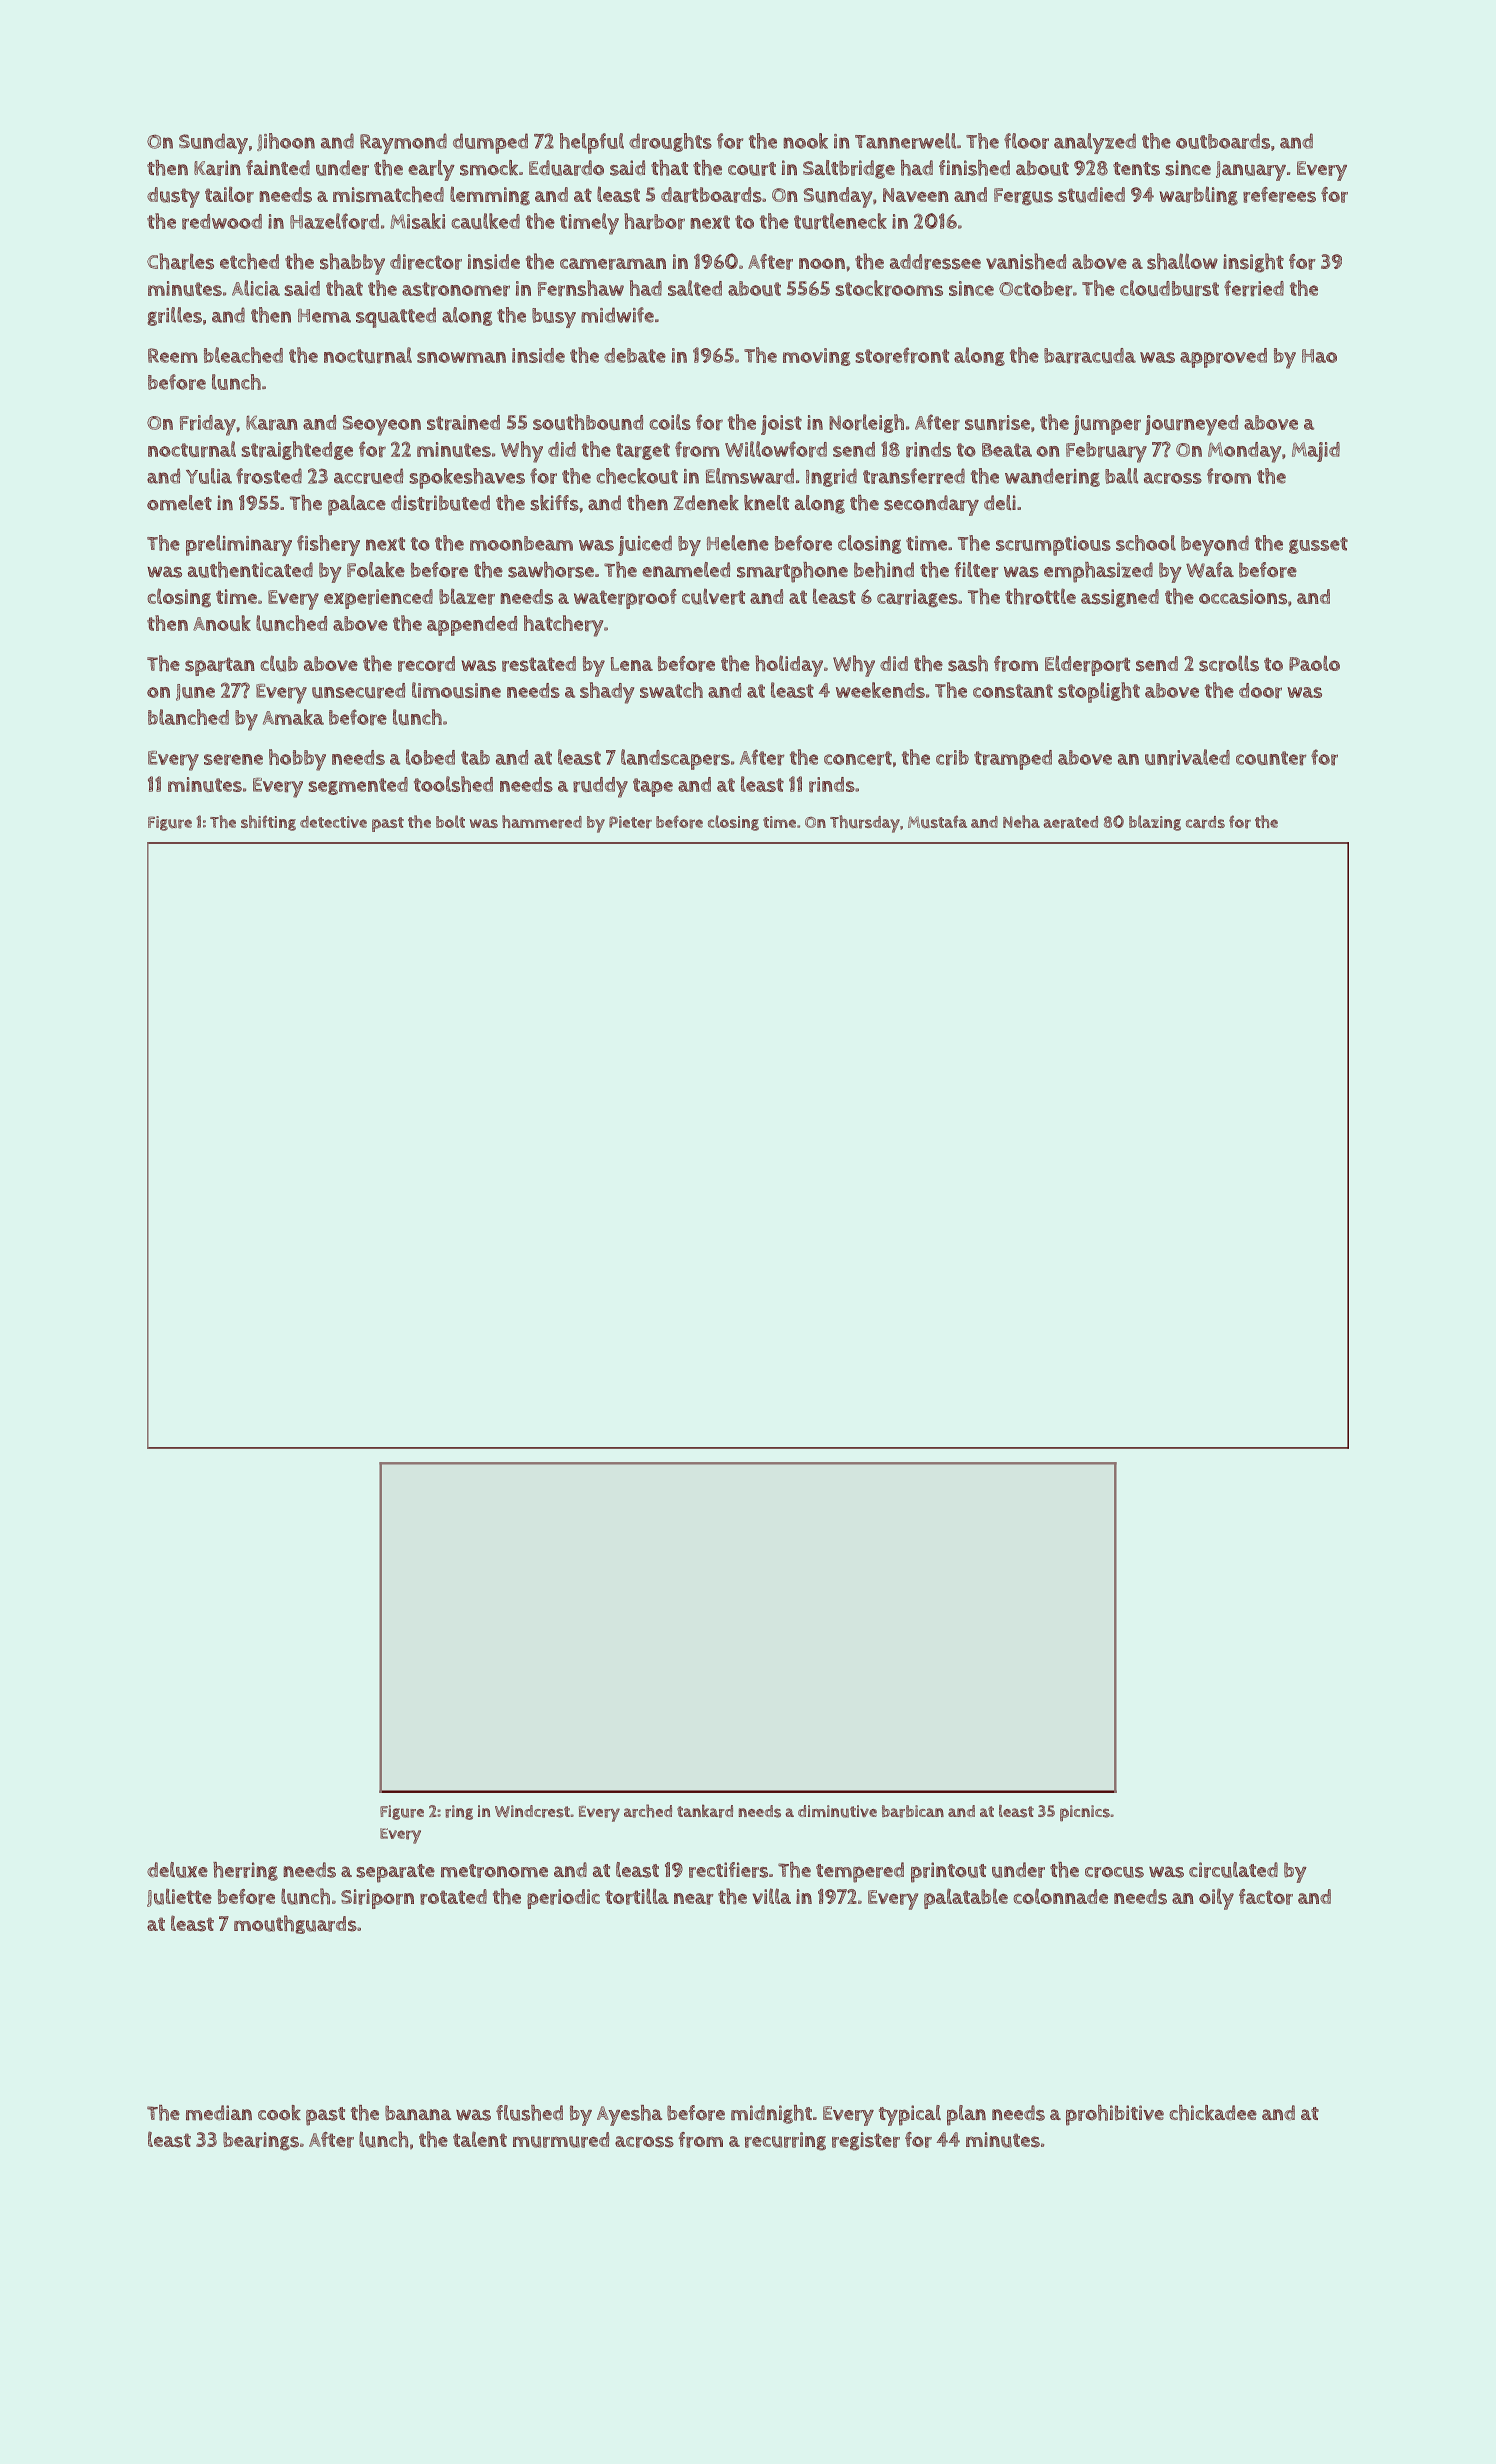  Describe the element at coordinates (1318, 545) in the screenshot. I see `gusset` at that location.
